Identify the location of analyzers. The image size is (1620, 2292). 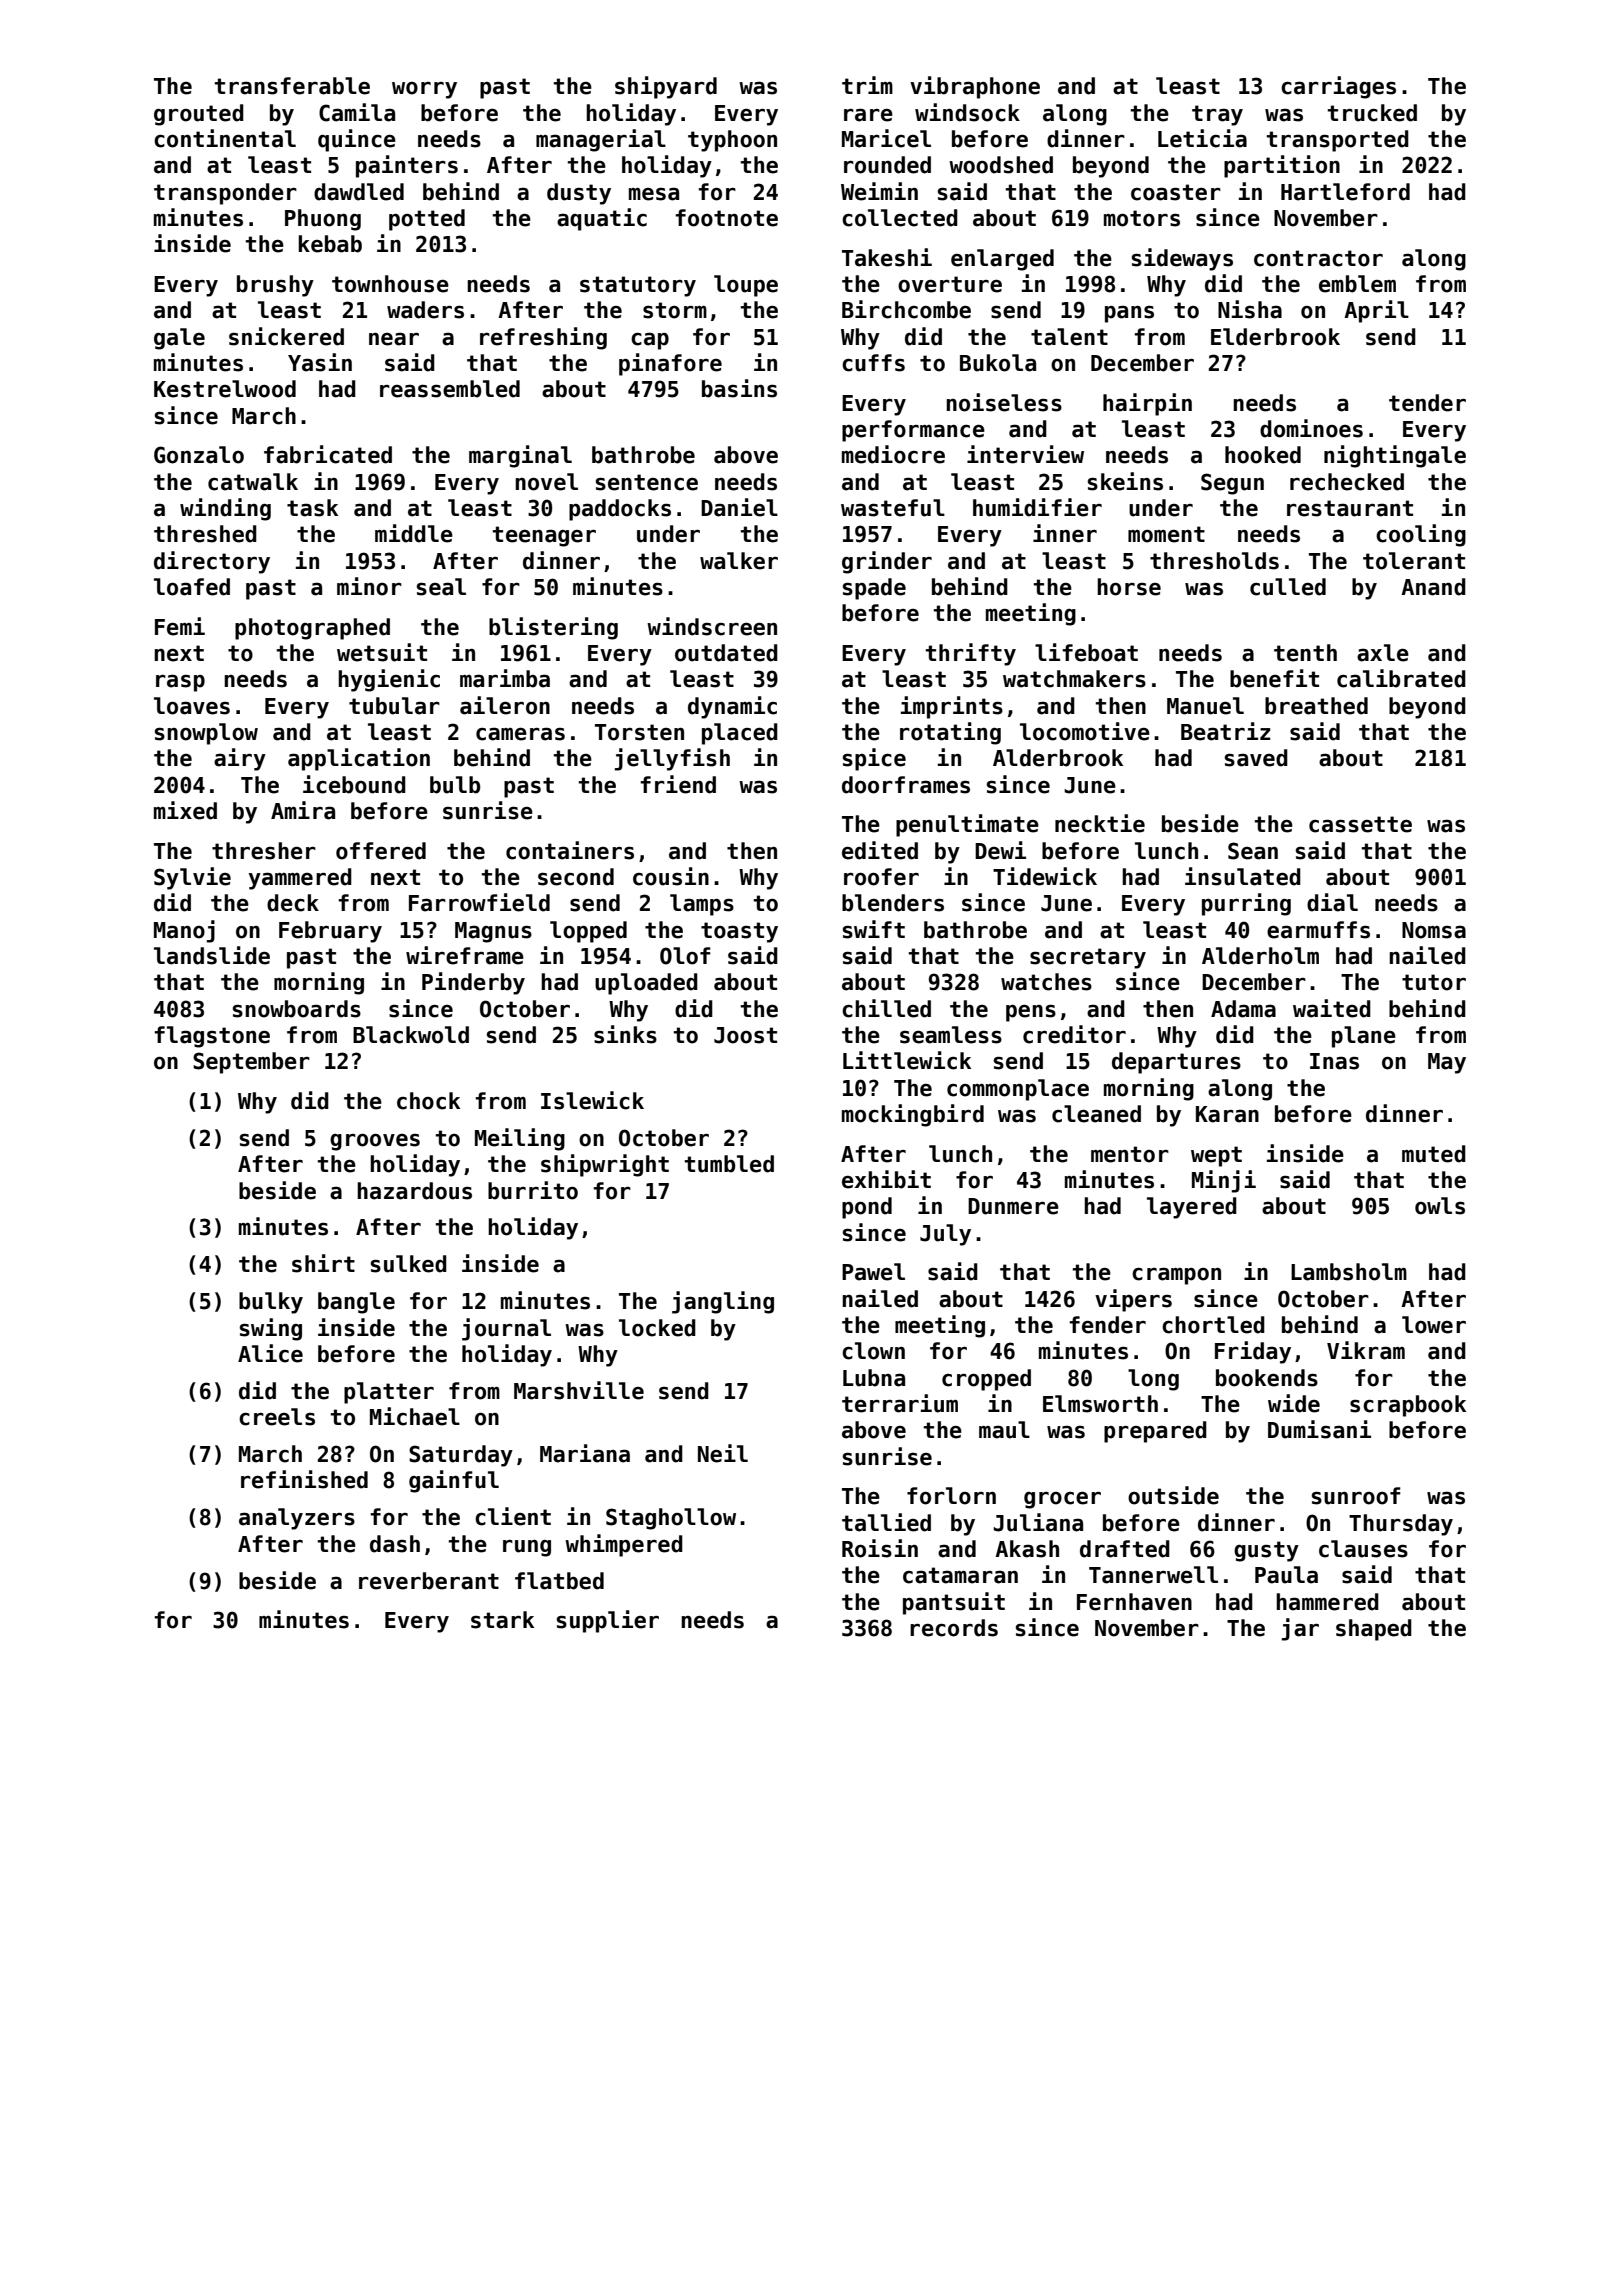
(297, 1519).
